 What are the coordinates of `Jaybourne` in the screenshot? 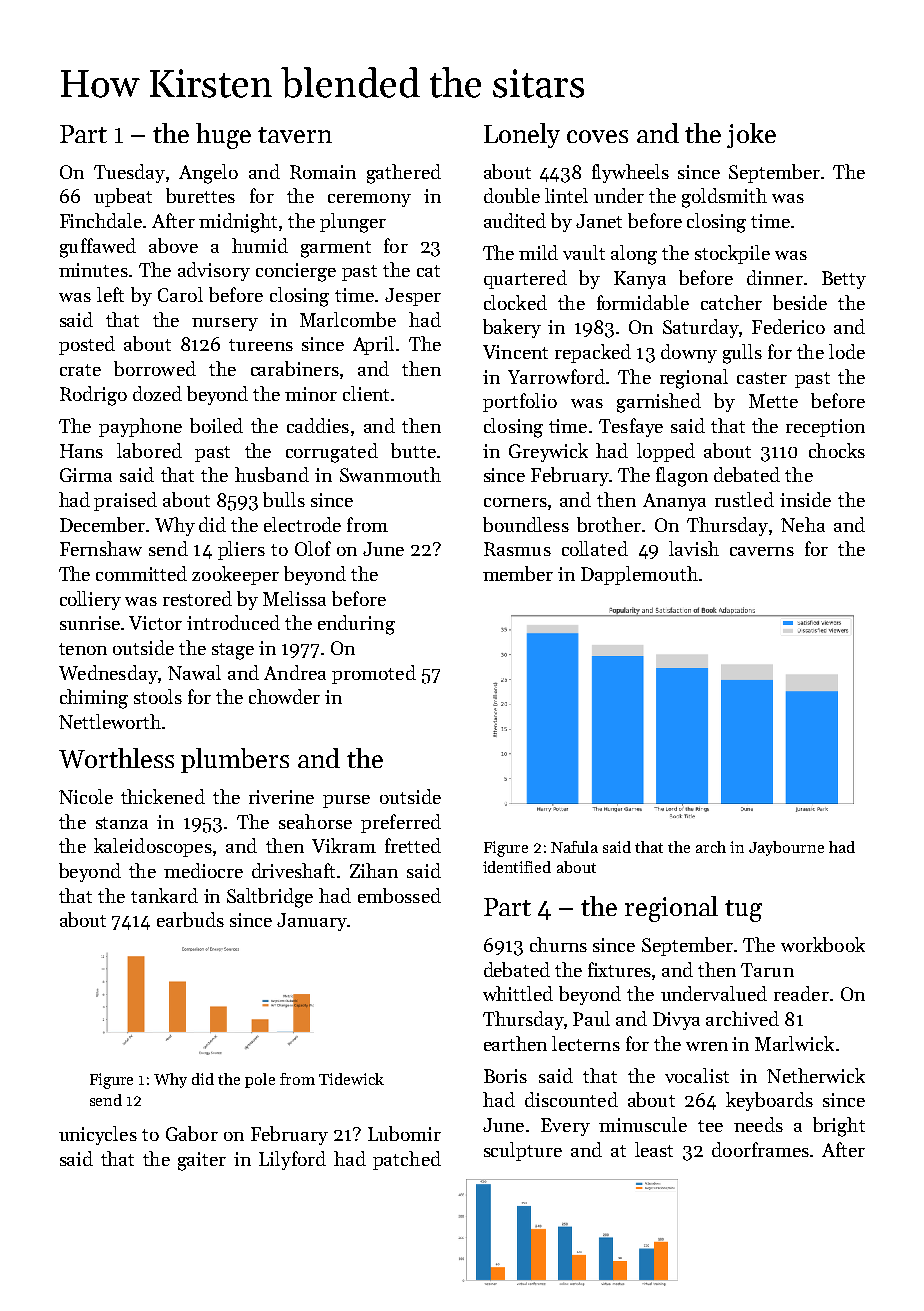 It's located at (786, 848).
